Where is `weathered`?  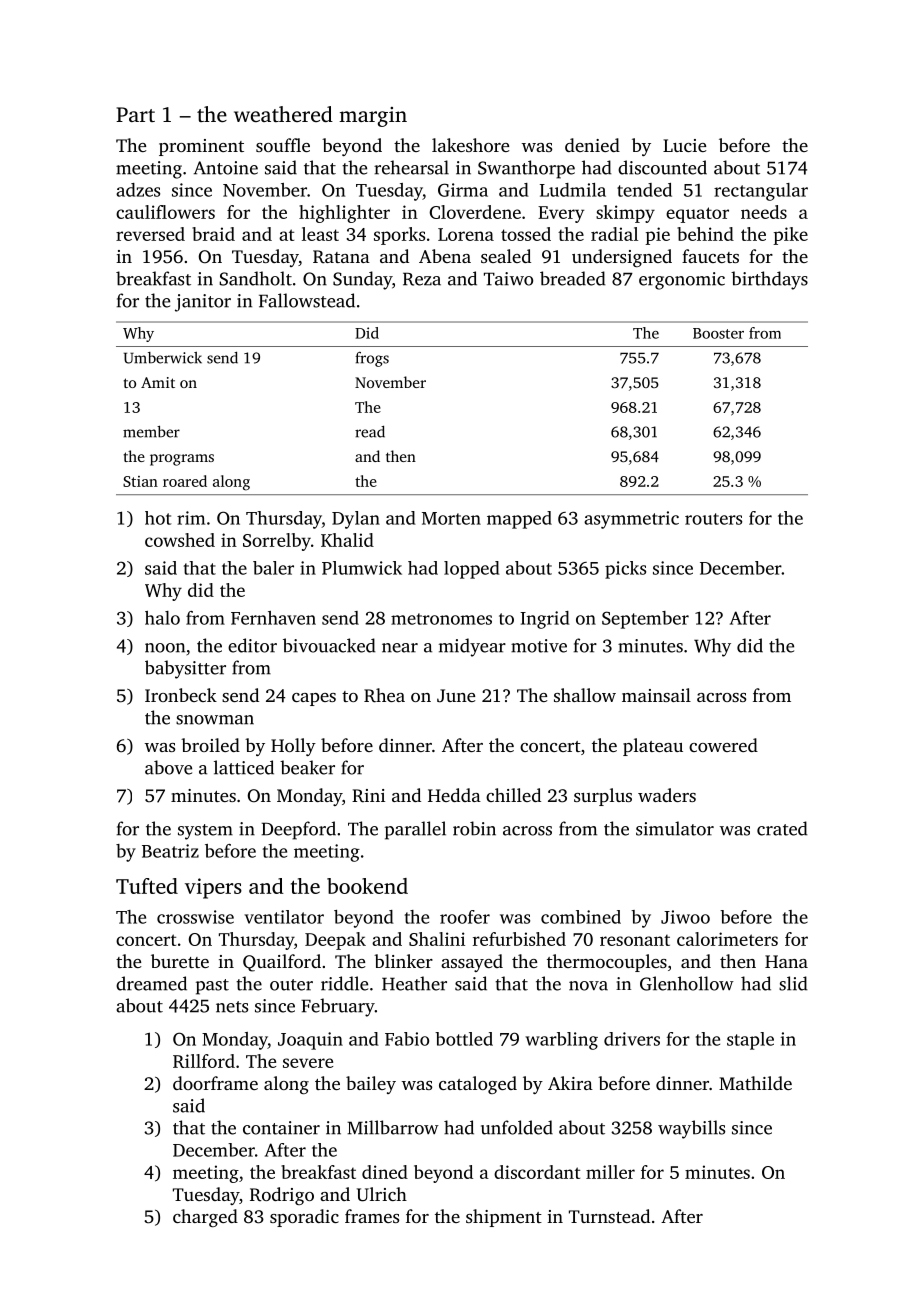 weathered is located at coordinates (283, 114).
